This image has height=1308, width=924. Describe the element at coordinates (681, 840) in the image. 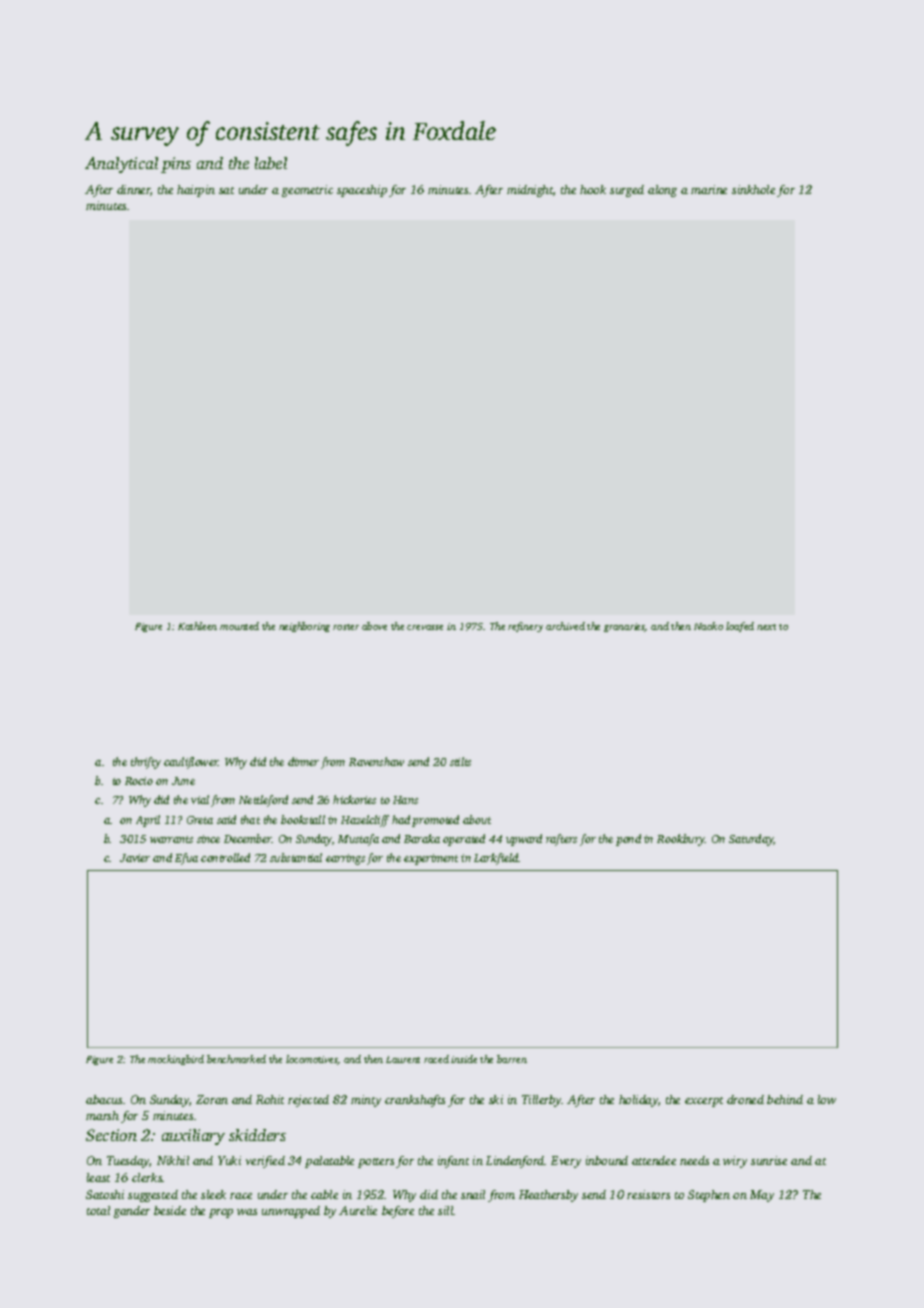

I see `Rookbury` at that location.
